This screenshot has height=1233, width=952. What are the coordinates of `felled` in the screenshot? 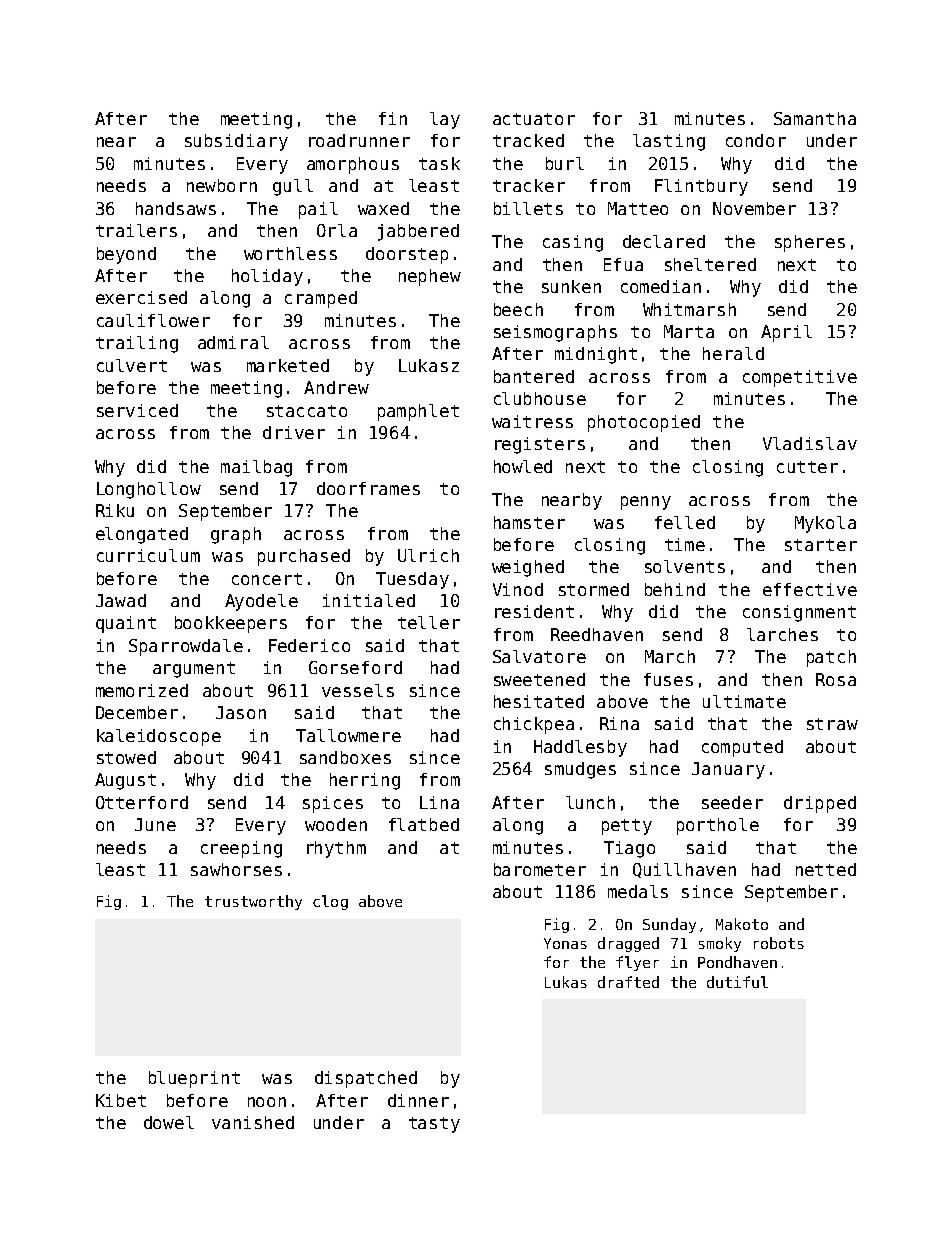 It's located at (685, 522).
